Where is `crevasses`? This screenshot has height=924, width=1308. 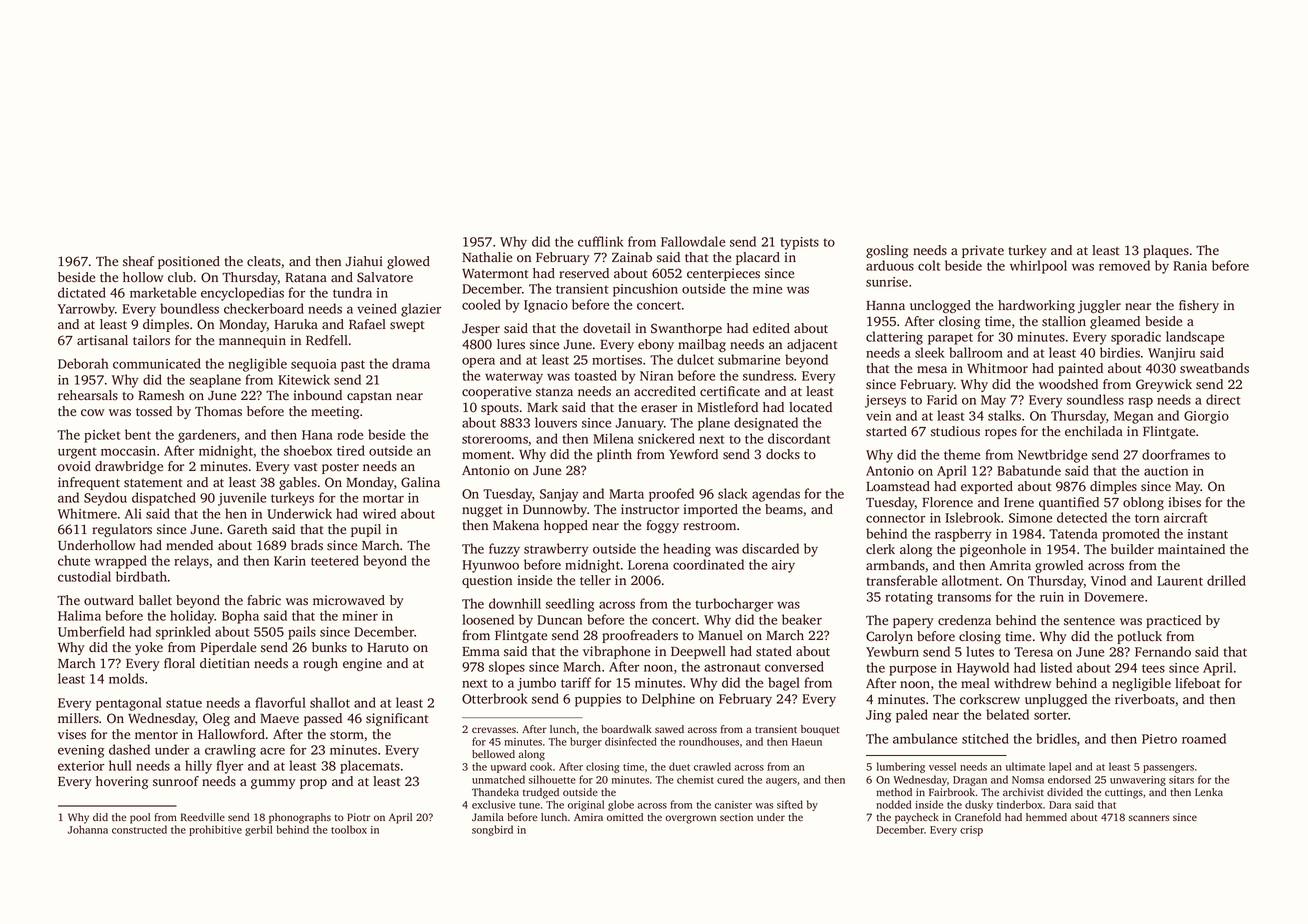 crevasses is located at coordinates (494, 730).
